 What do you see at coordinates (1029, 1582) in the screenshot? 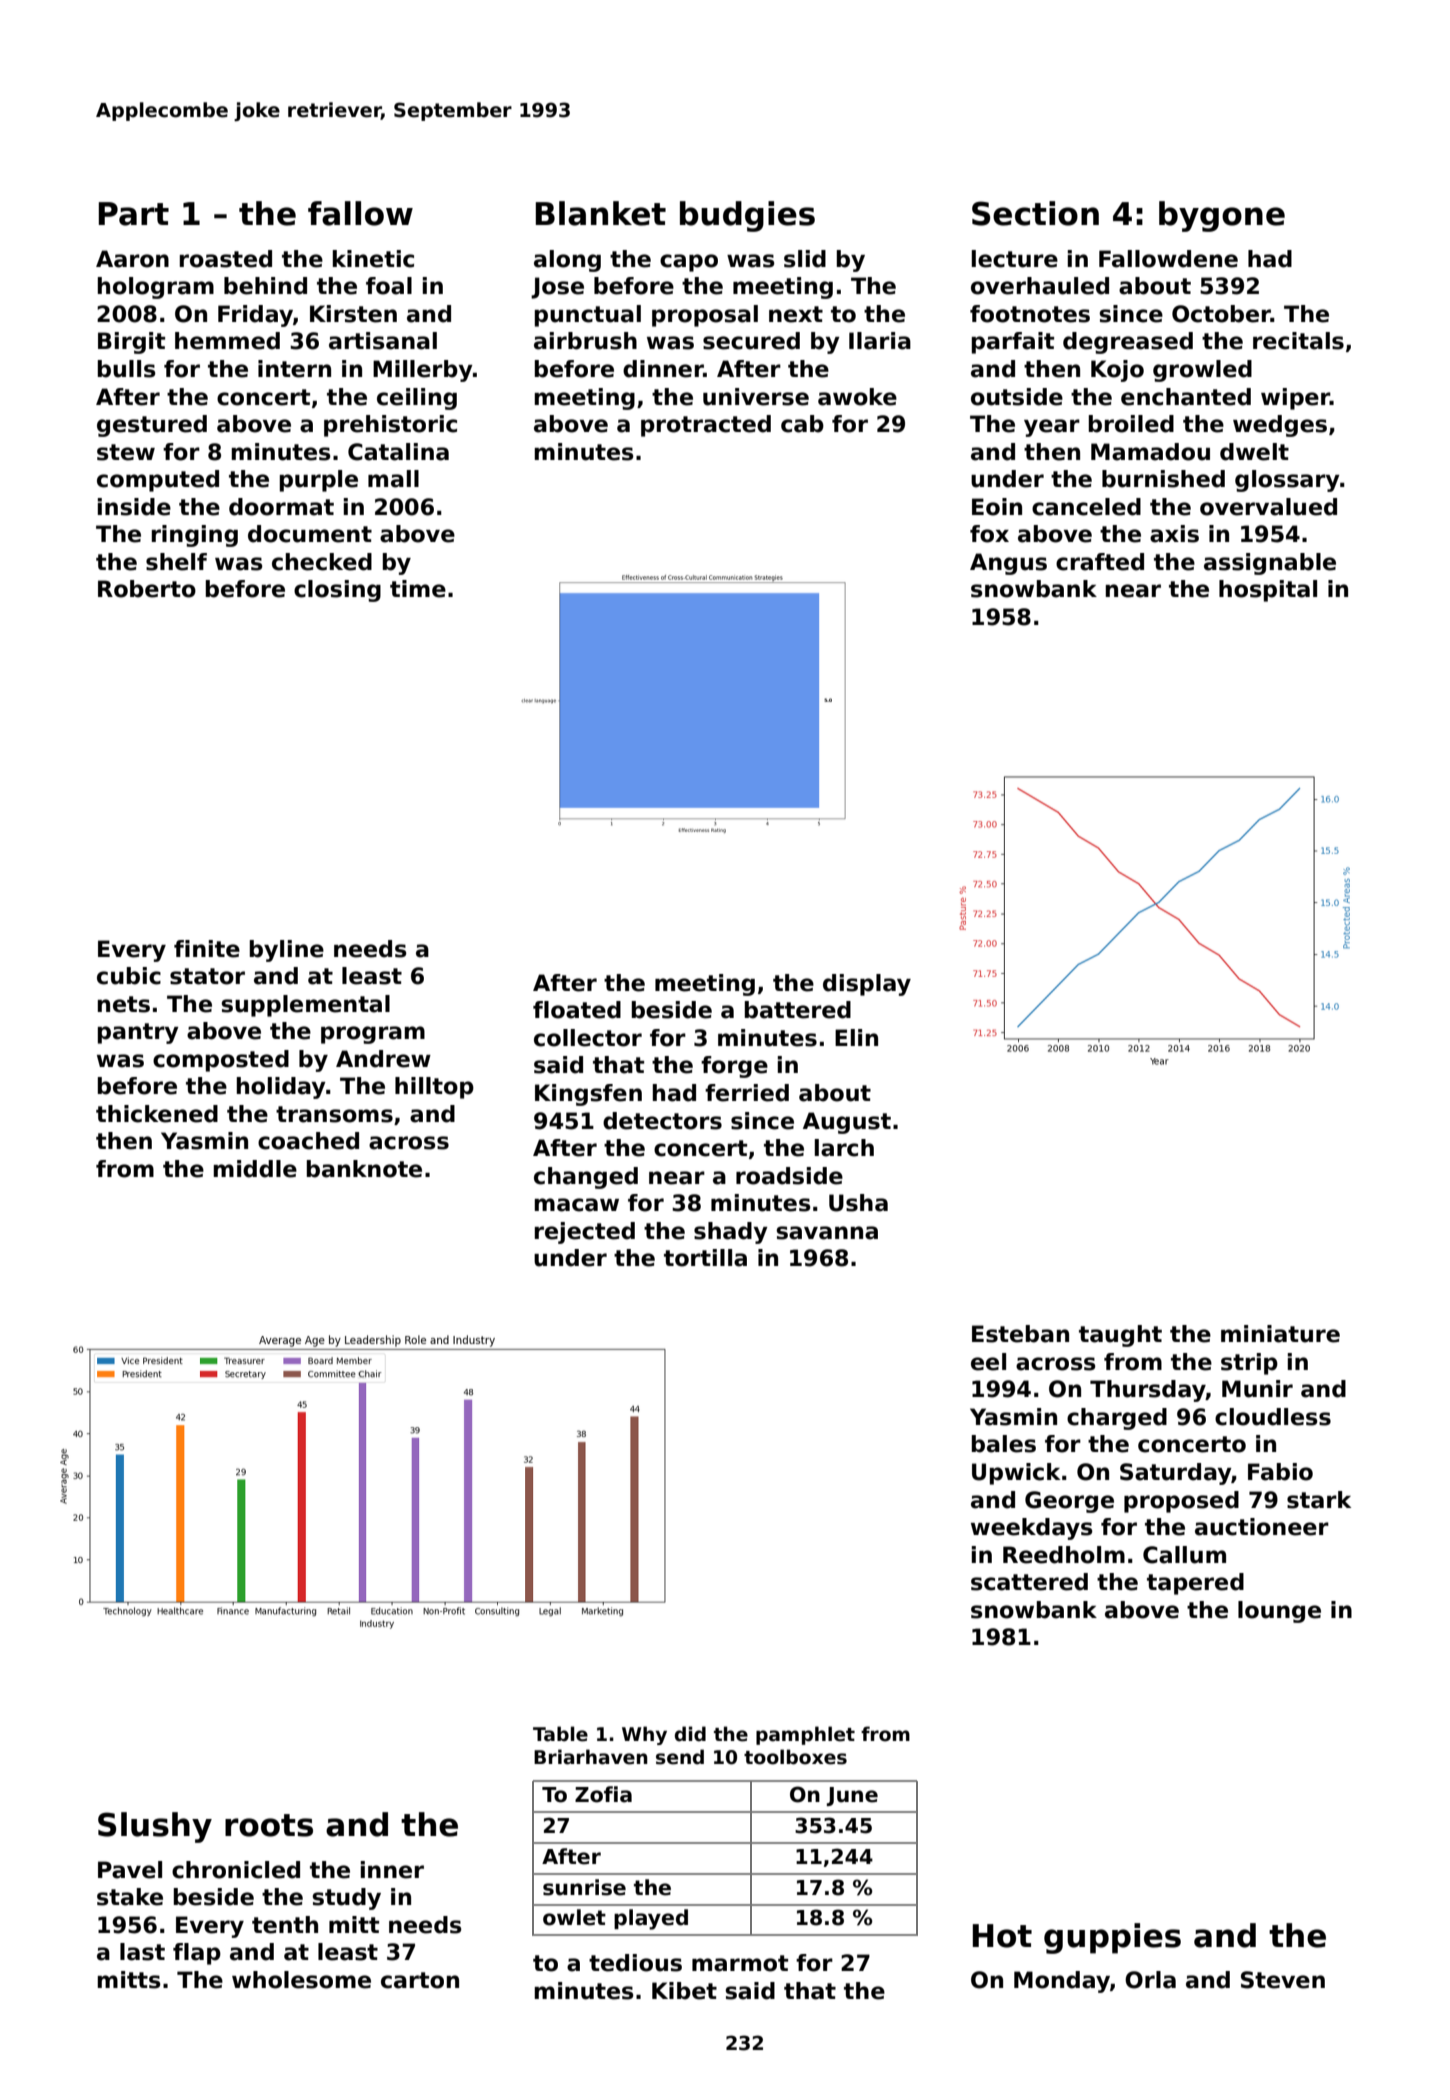
I see `scattered` at bounding box center [1029, 1582].
